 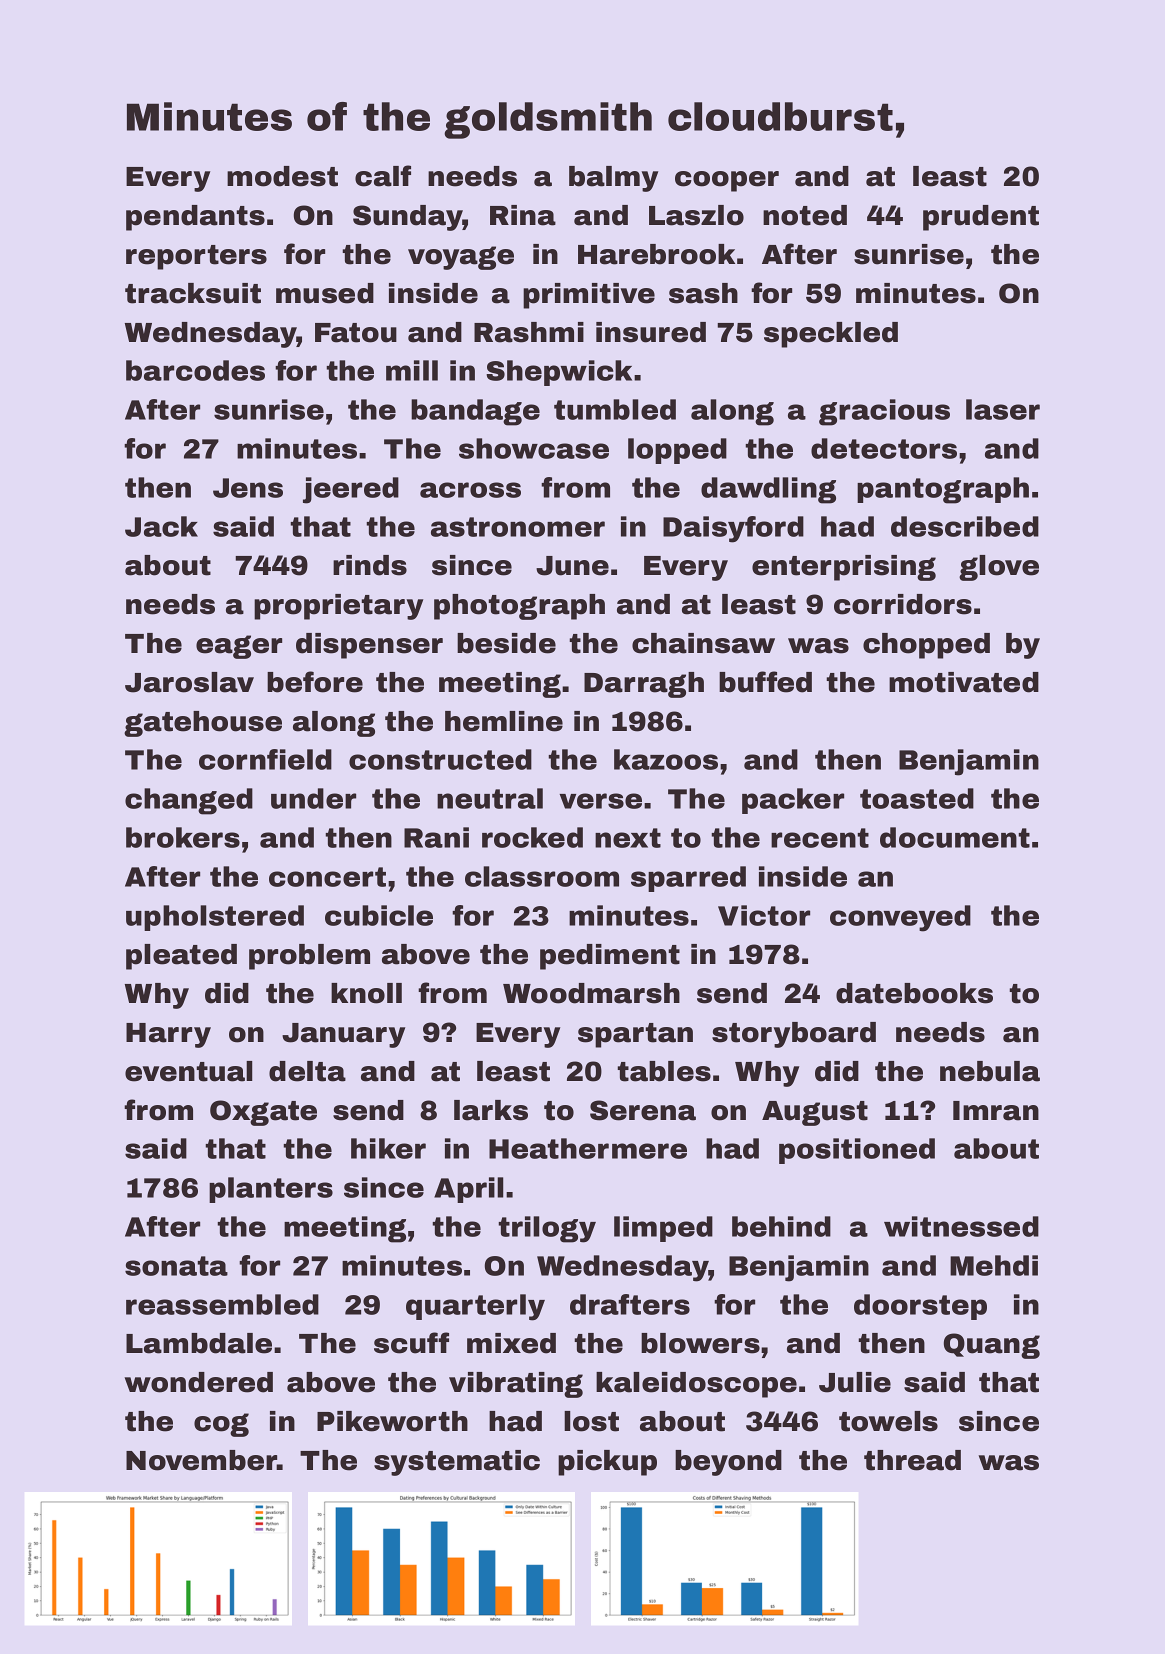 What do you see at coordinates (677, 451) in the page?
I see `lopped` at bounding box center [677, 451].
